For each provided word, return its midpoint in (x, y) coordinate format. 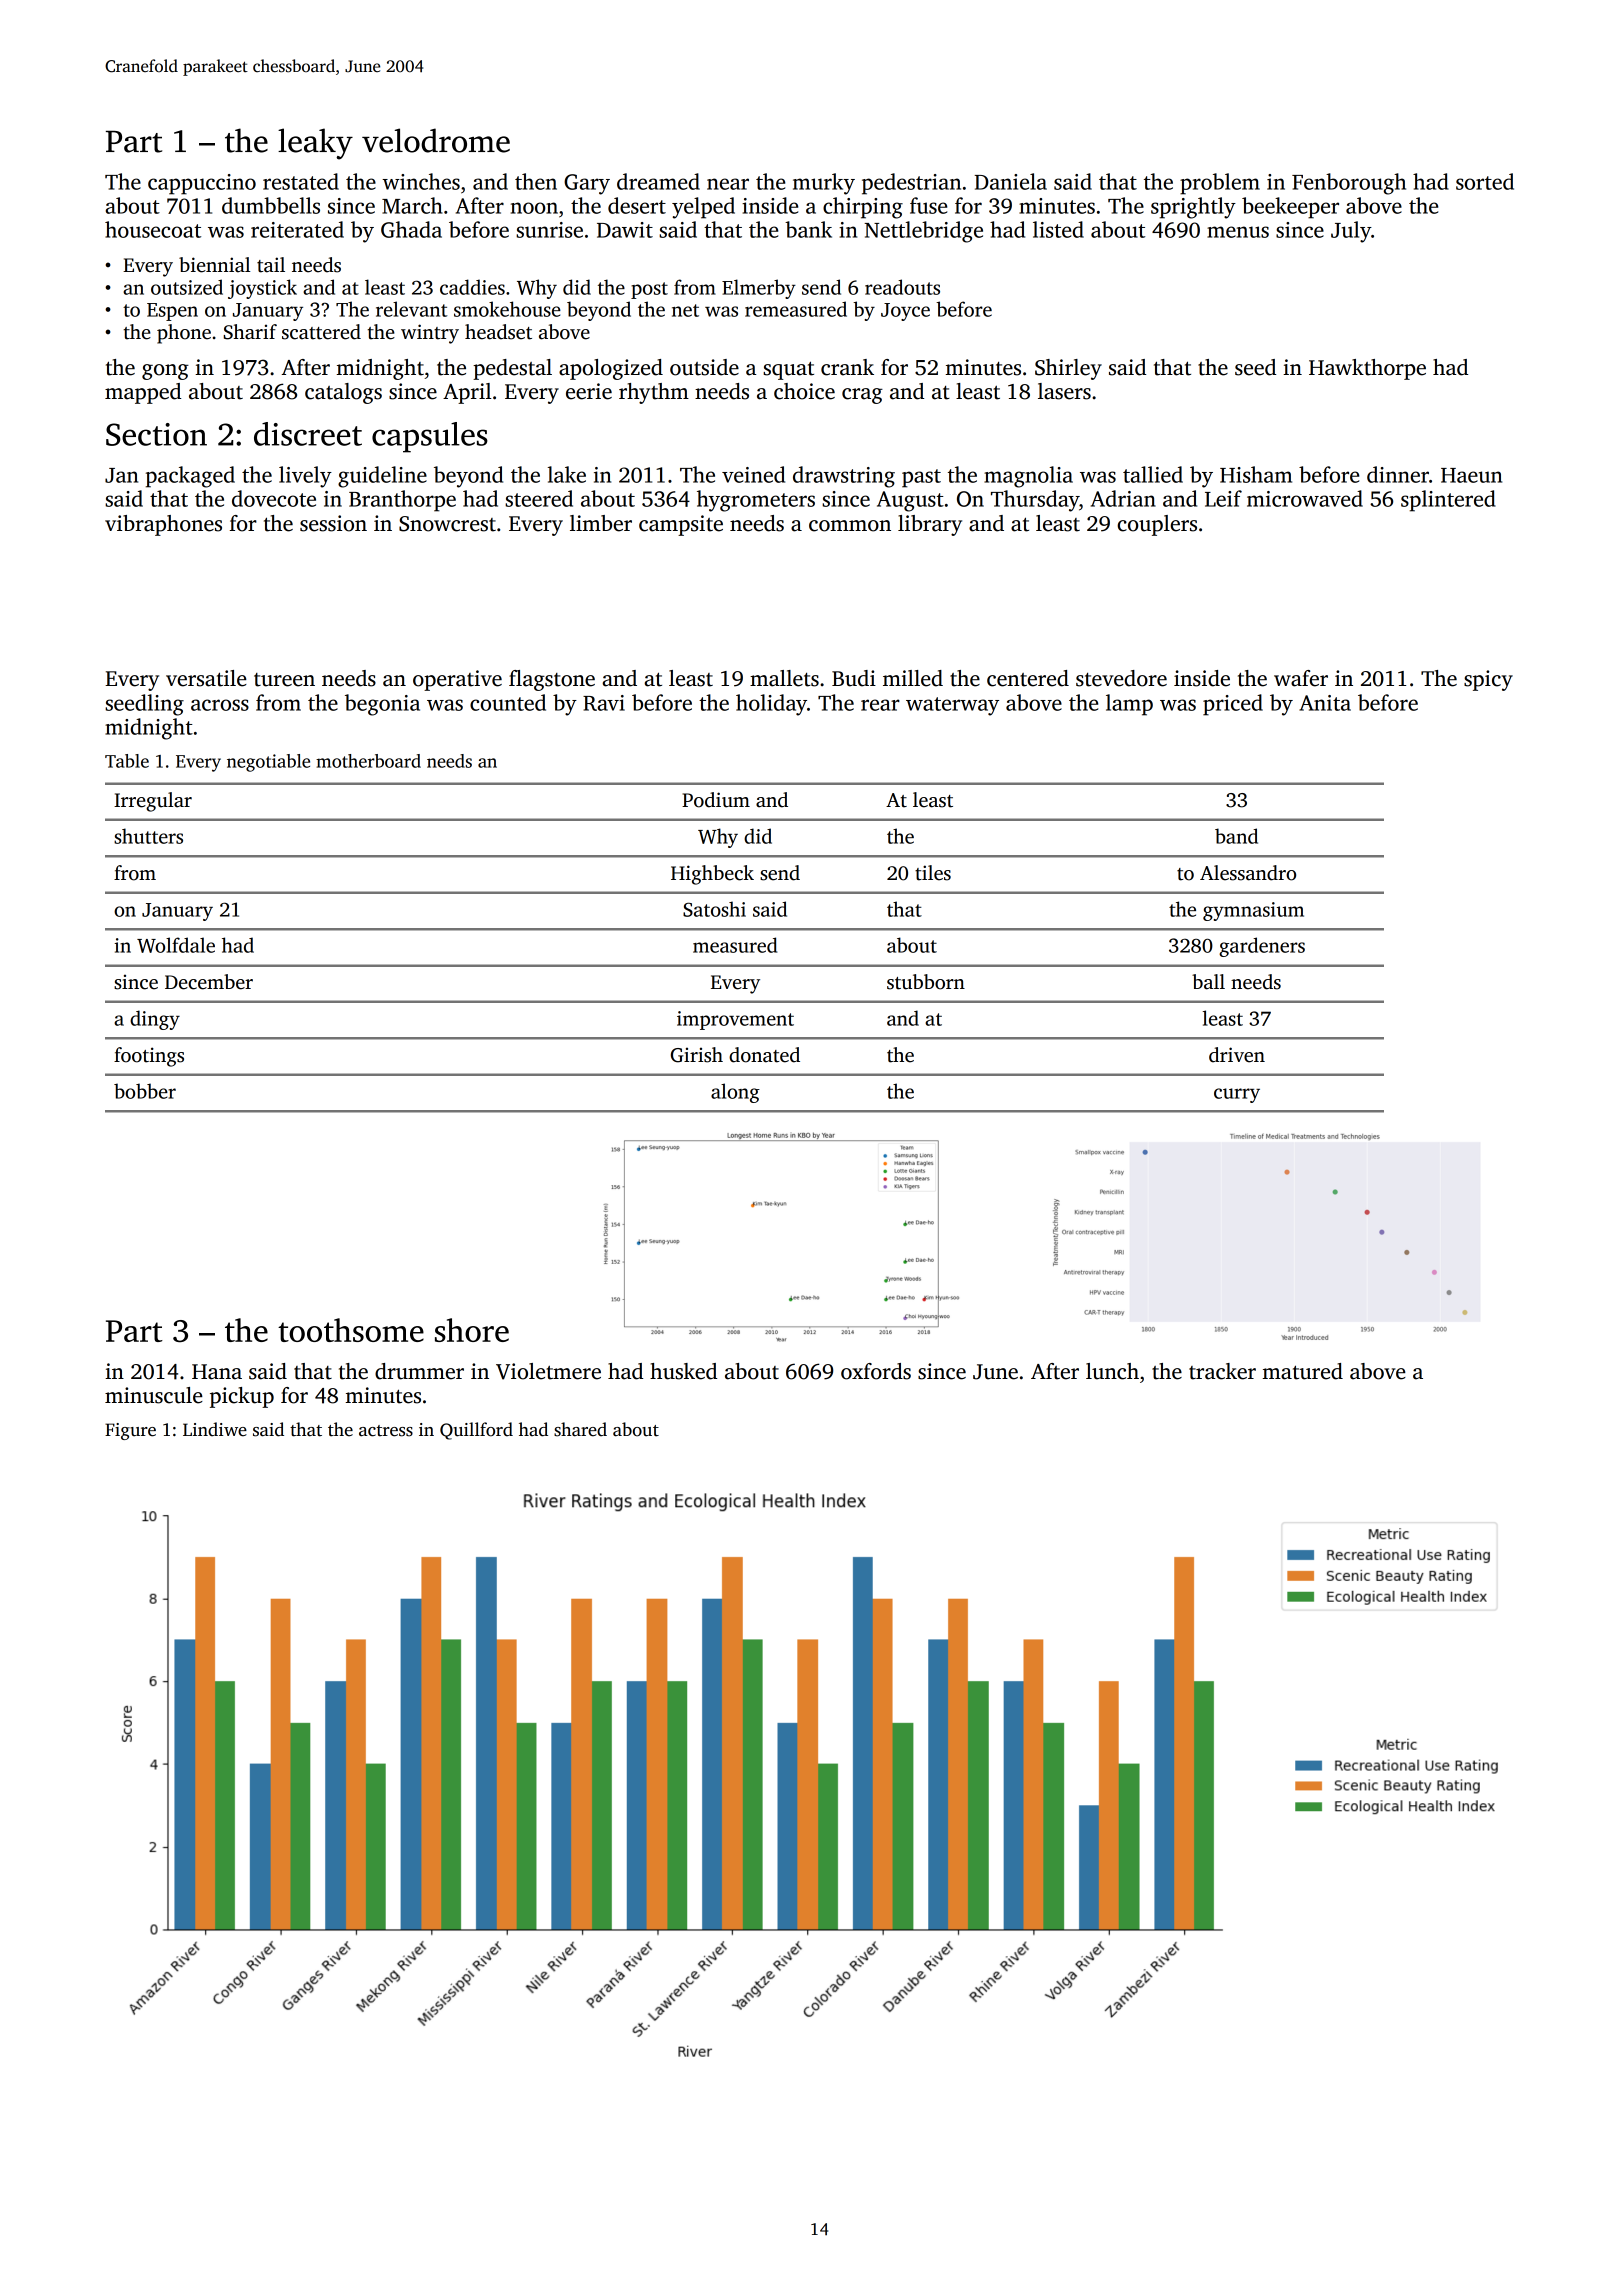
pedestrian (911, 184)
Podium (716, 800)
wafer (1301, 678)
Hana (217, 1372)
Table (127, 761)
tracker (1222, 1371)
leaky (315, 144)
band (1236, 836)
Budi (854, 678)
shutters (148, 836)
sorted (1485, 181)
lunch (1112, 1371)
